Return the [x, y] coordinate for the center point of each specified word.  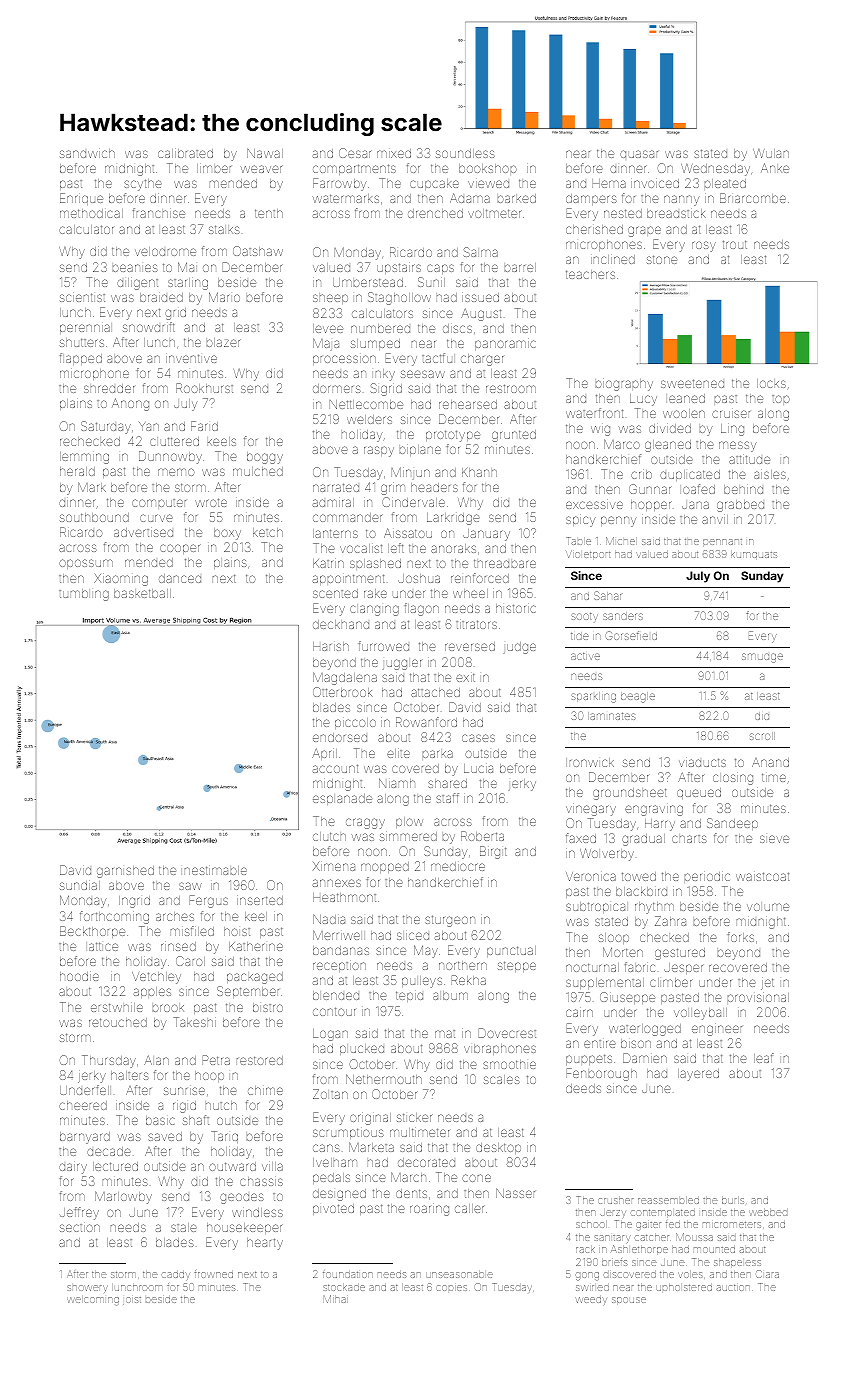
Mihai [336, 1299]
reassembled [668, 1200]
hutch [221, 1105]
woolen [684, 413]
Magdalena [345, 678]
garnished [125, 872]
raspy [379, 451]
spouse [629, 1301]
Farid [204, 426]
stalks [224, 229]
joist [132, 1301]
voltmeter [494, 213]
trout [735, 244]
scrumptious [348, 1133]
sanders [623, 616]
